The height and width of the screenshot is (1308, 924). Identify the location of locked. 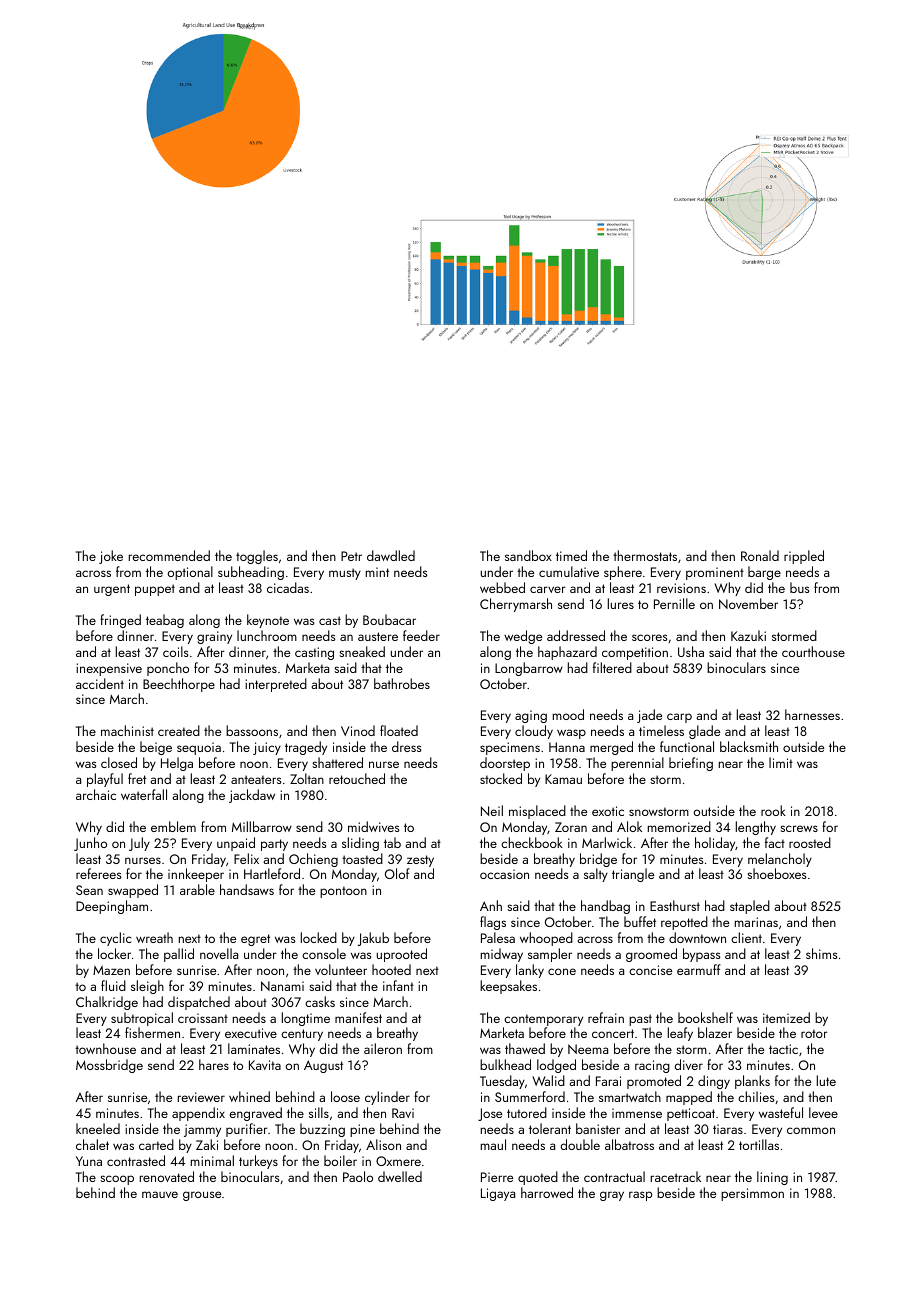
(319, 937).
